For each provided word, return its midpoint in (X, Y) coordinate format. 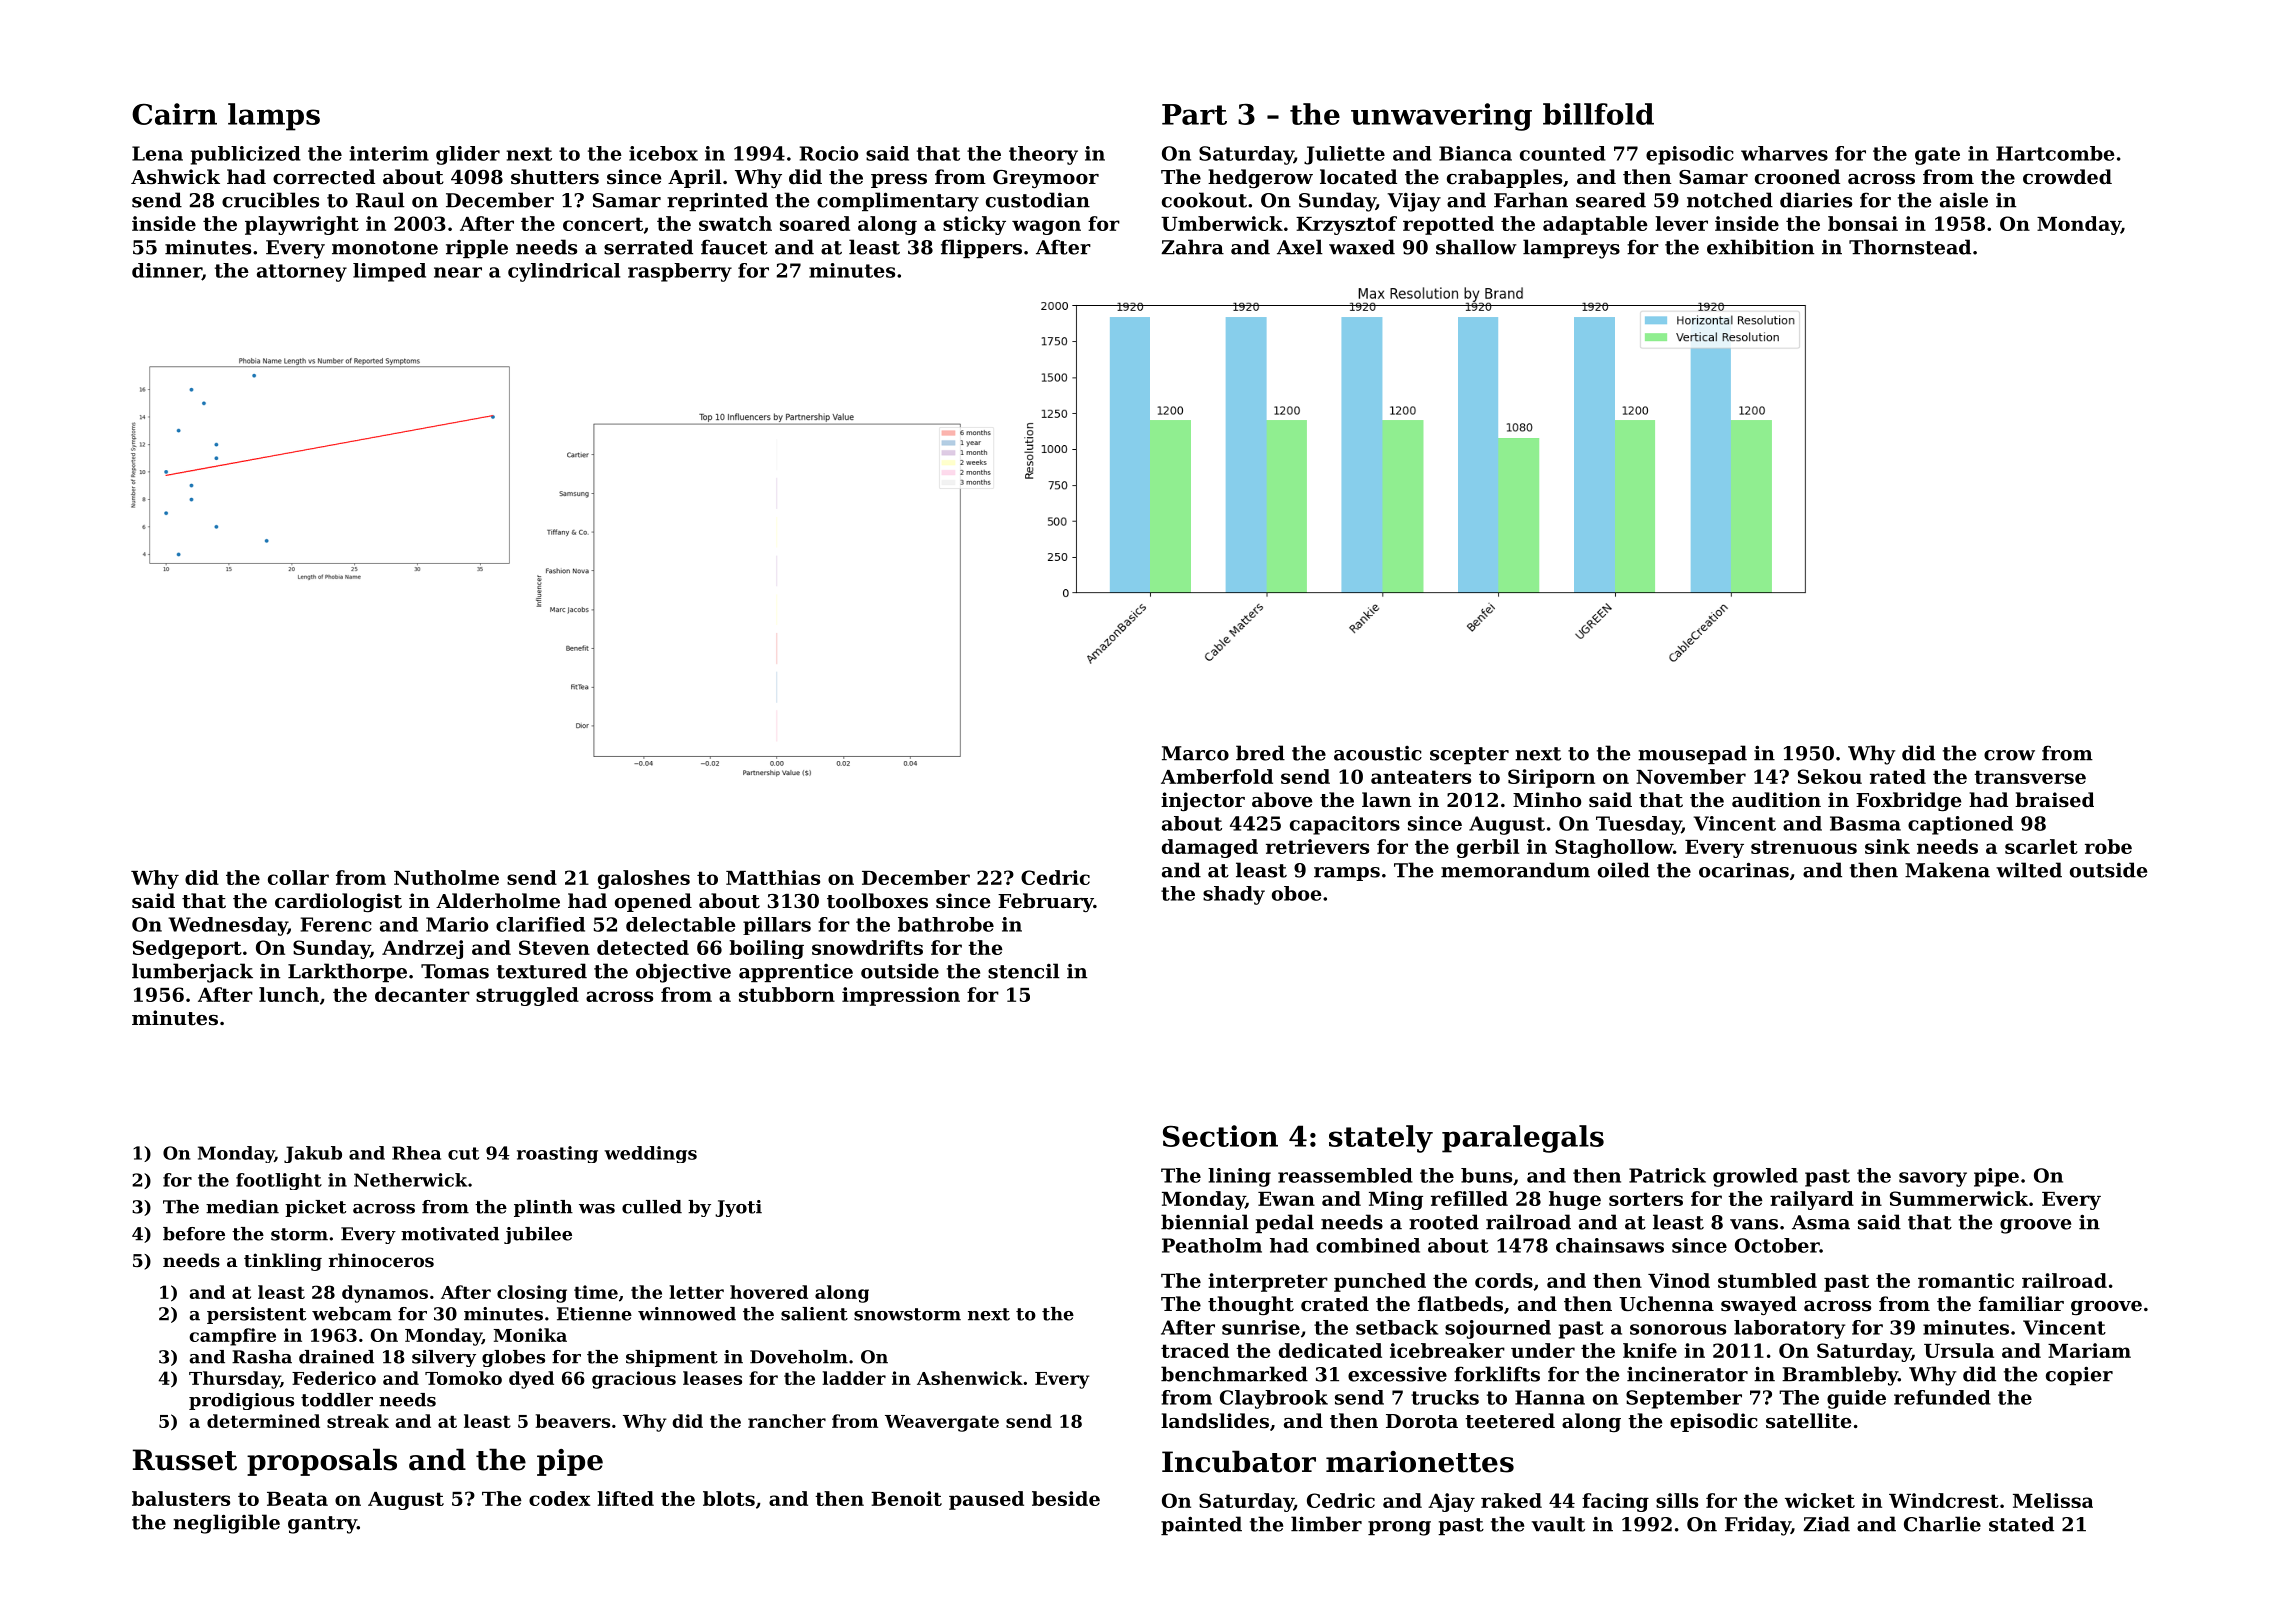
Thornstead (1910, 247)
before (194, 1234)
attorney (302, 273)
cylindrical (564, 272)
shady (1234, 895)
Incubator (1239, 1461)
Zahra (1192, 247)
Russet (185, 1460)
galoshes (644, 879)
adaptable (1595, 225)
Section (1220, 1136)
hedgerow (1260, 178)
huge (1575, 1200)
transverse (2030, 777)
